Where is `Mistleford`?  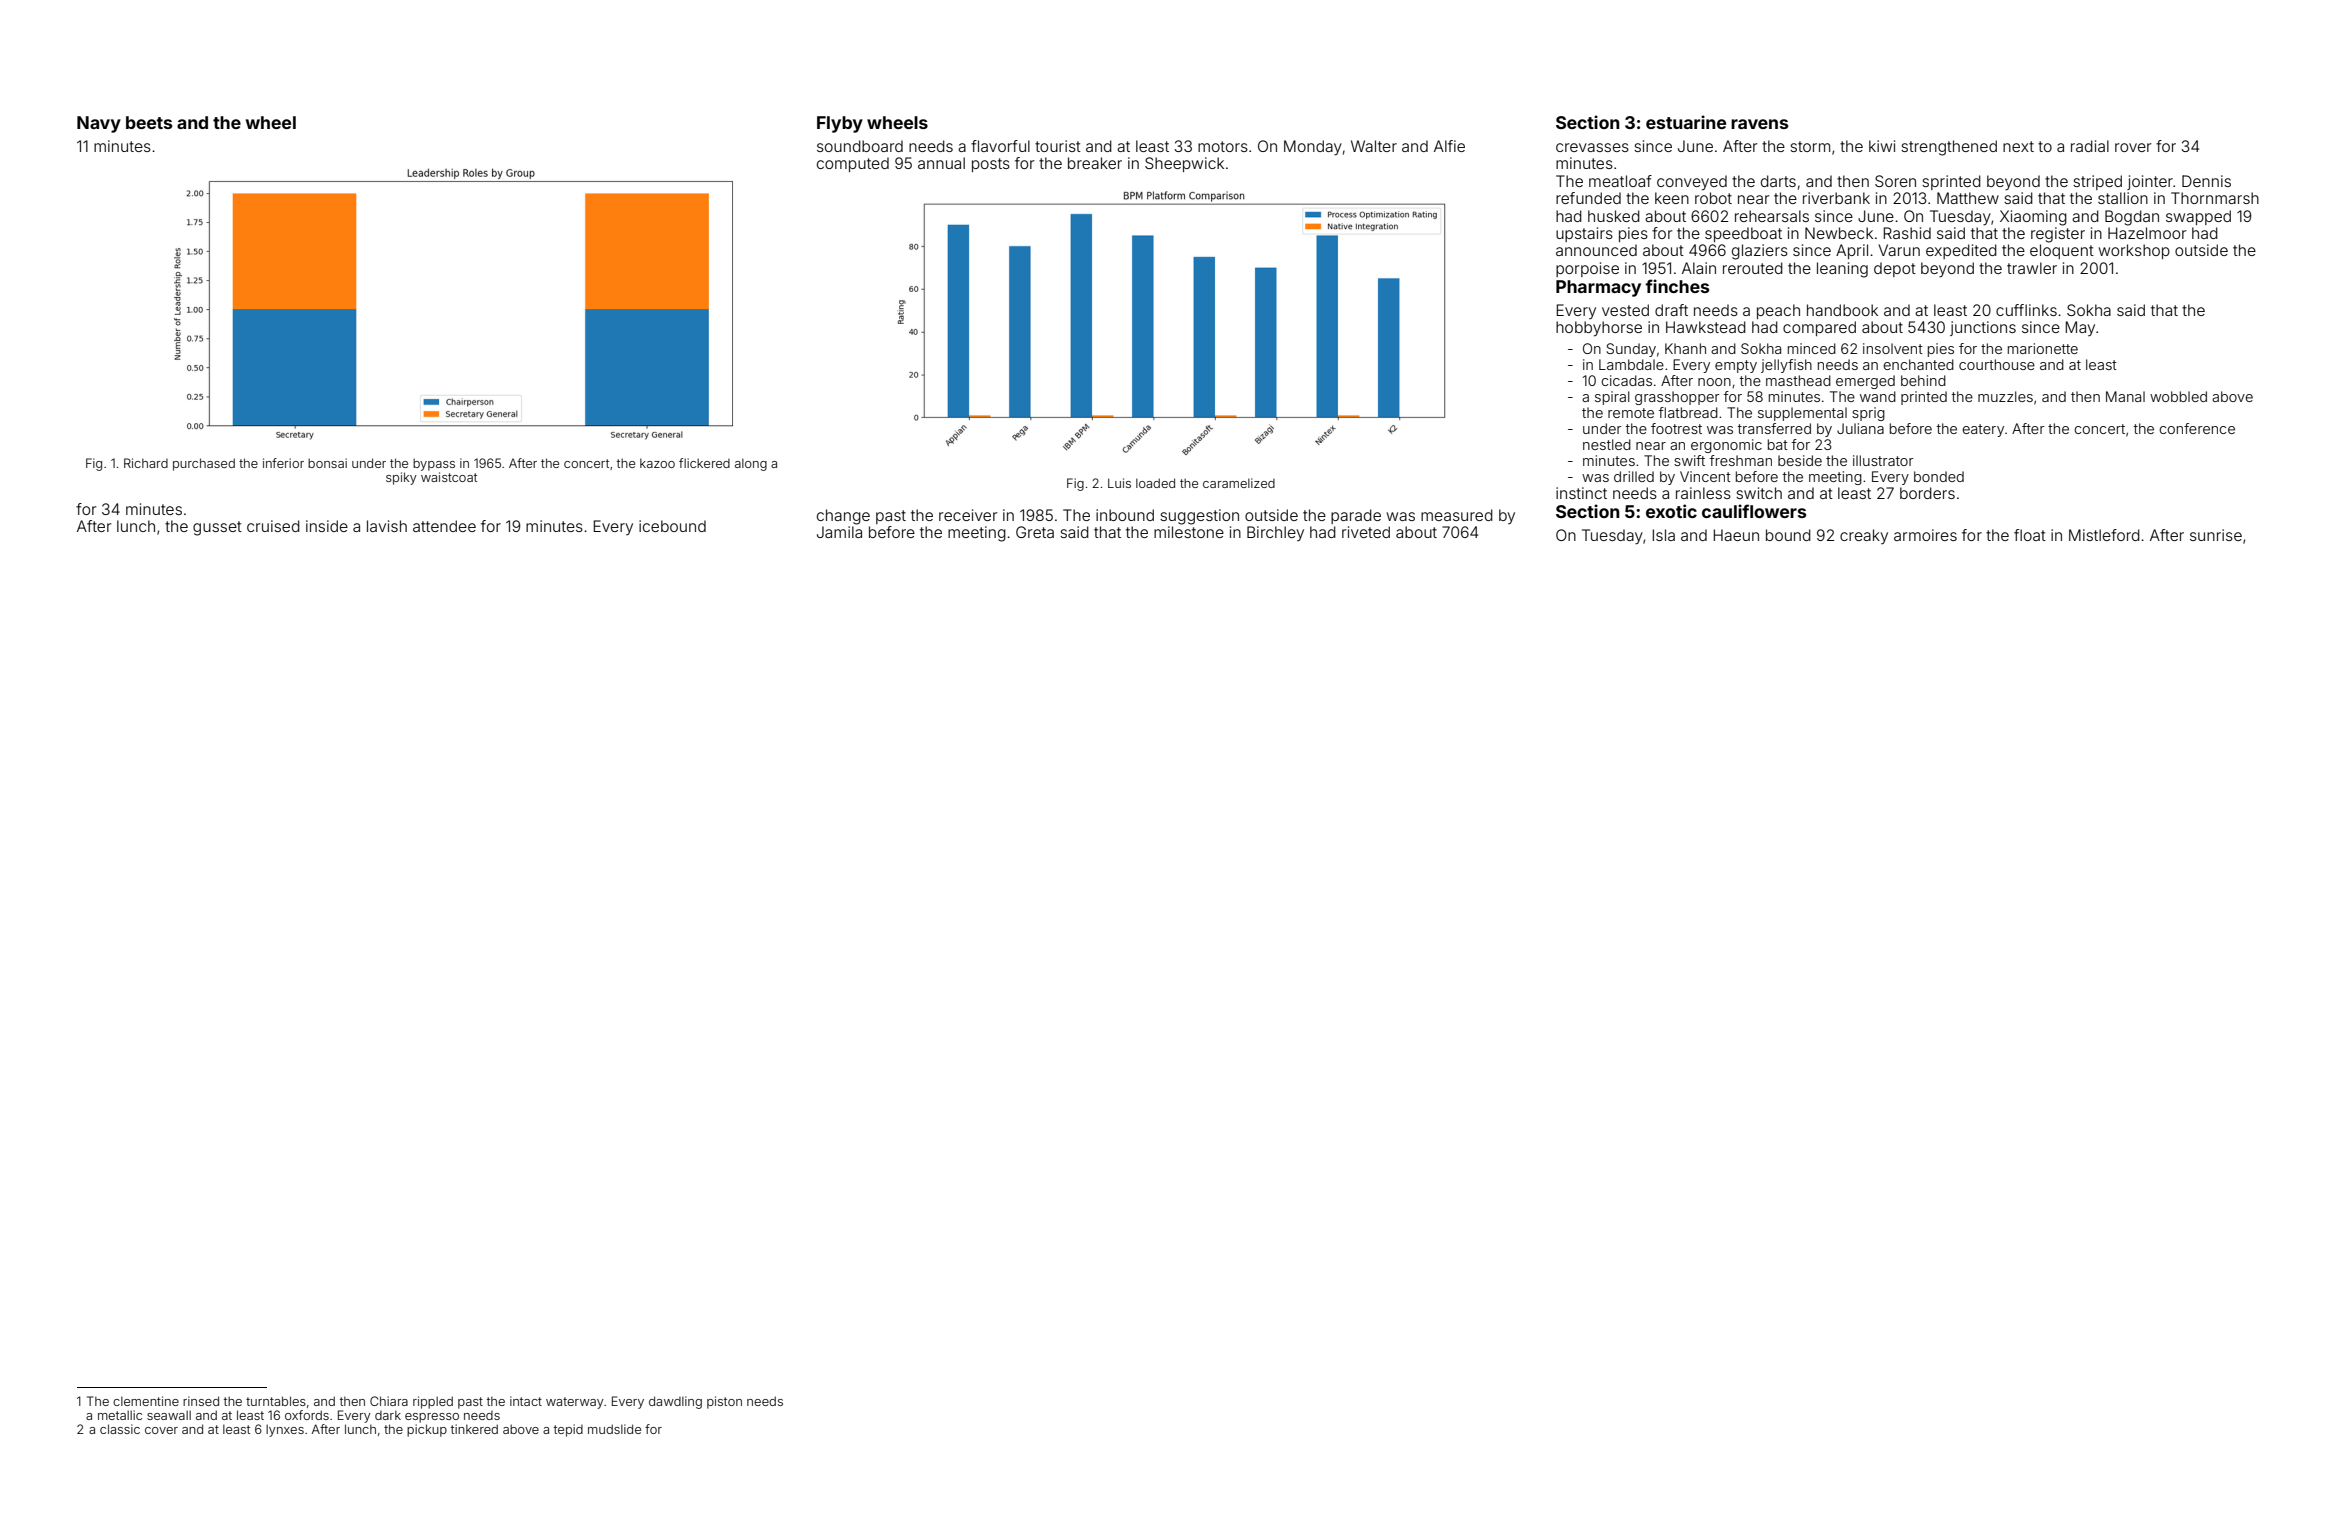 Mistleford is located at coordinates (2104, 535).
